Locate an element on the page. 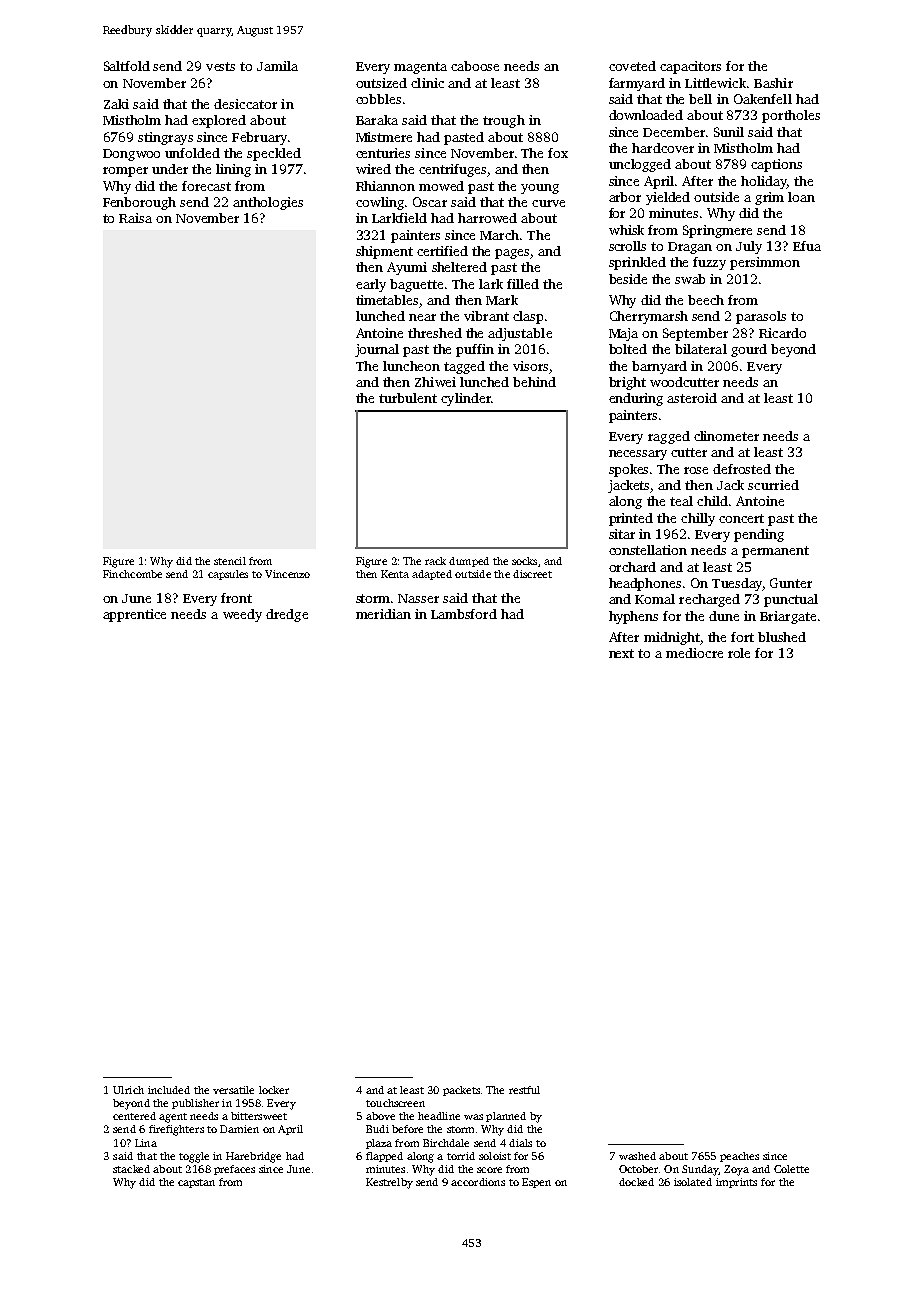 Image resolution: width=924 pixels, height=1308 pixels. downloaded is located at coordinates (646, 115).
